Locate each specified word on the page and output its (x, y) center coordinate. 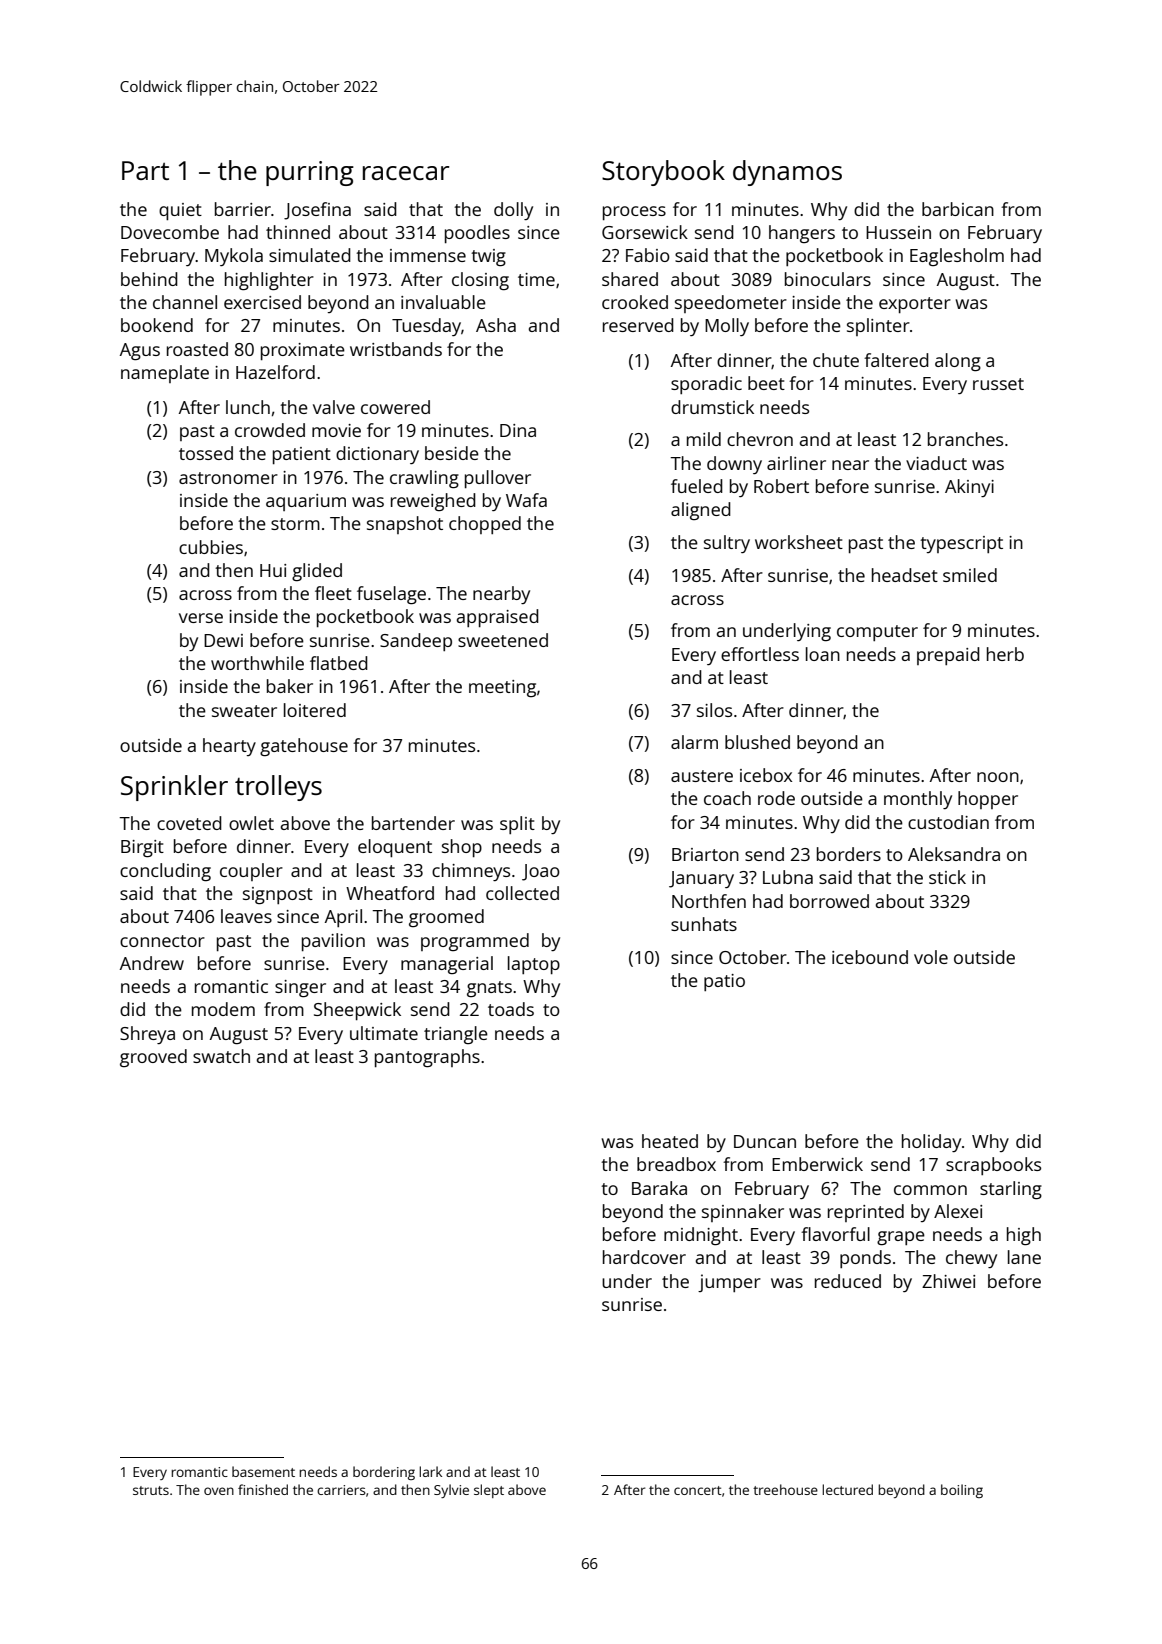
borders (849, 854)
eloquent (395, 848)
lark (430, 1471)
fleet (333, 593)
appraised (498, 618)
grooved (153, 1058)
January (701, 879)
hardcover (644, 1257)
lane (1024, 1257)
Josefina (317, 211)
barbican (958, 209)
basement (263, 1471)
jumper (729, 1283)
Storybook (663, 173)
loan (823, 654)
